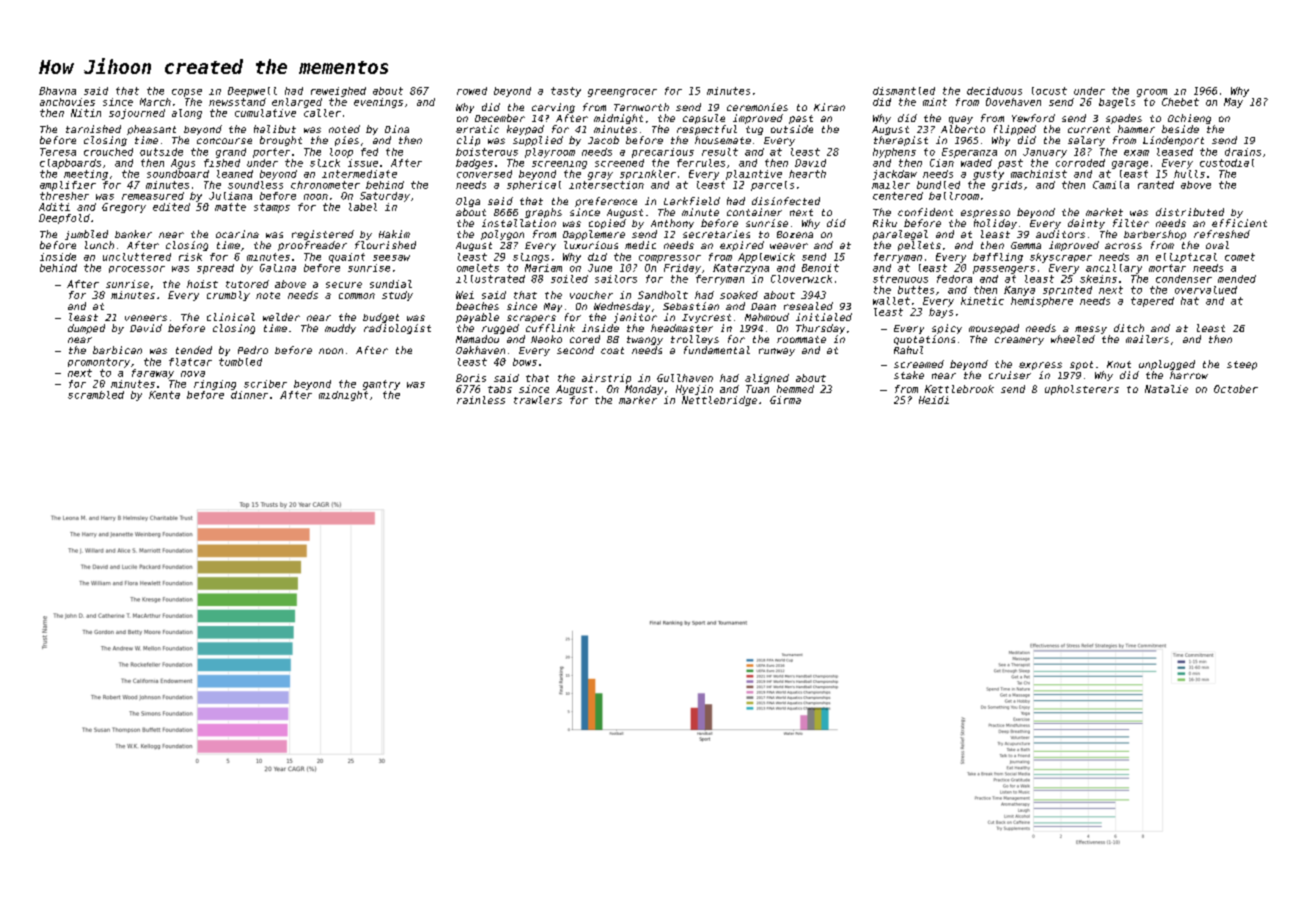  What do you see at coordinates (591, 295) in the image?
I see `voucher` at bounding box center [591, 295].
